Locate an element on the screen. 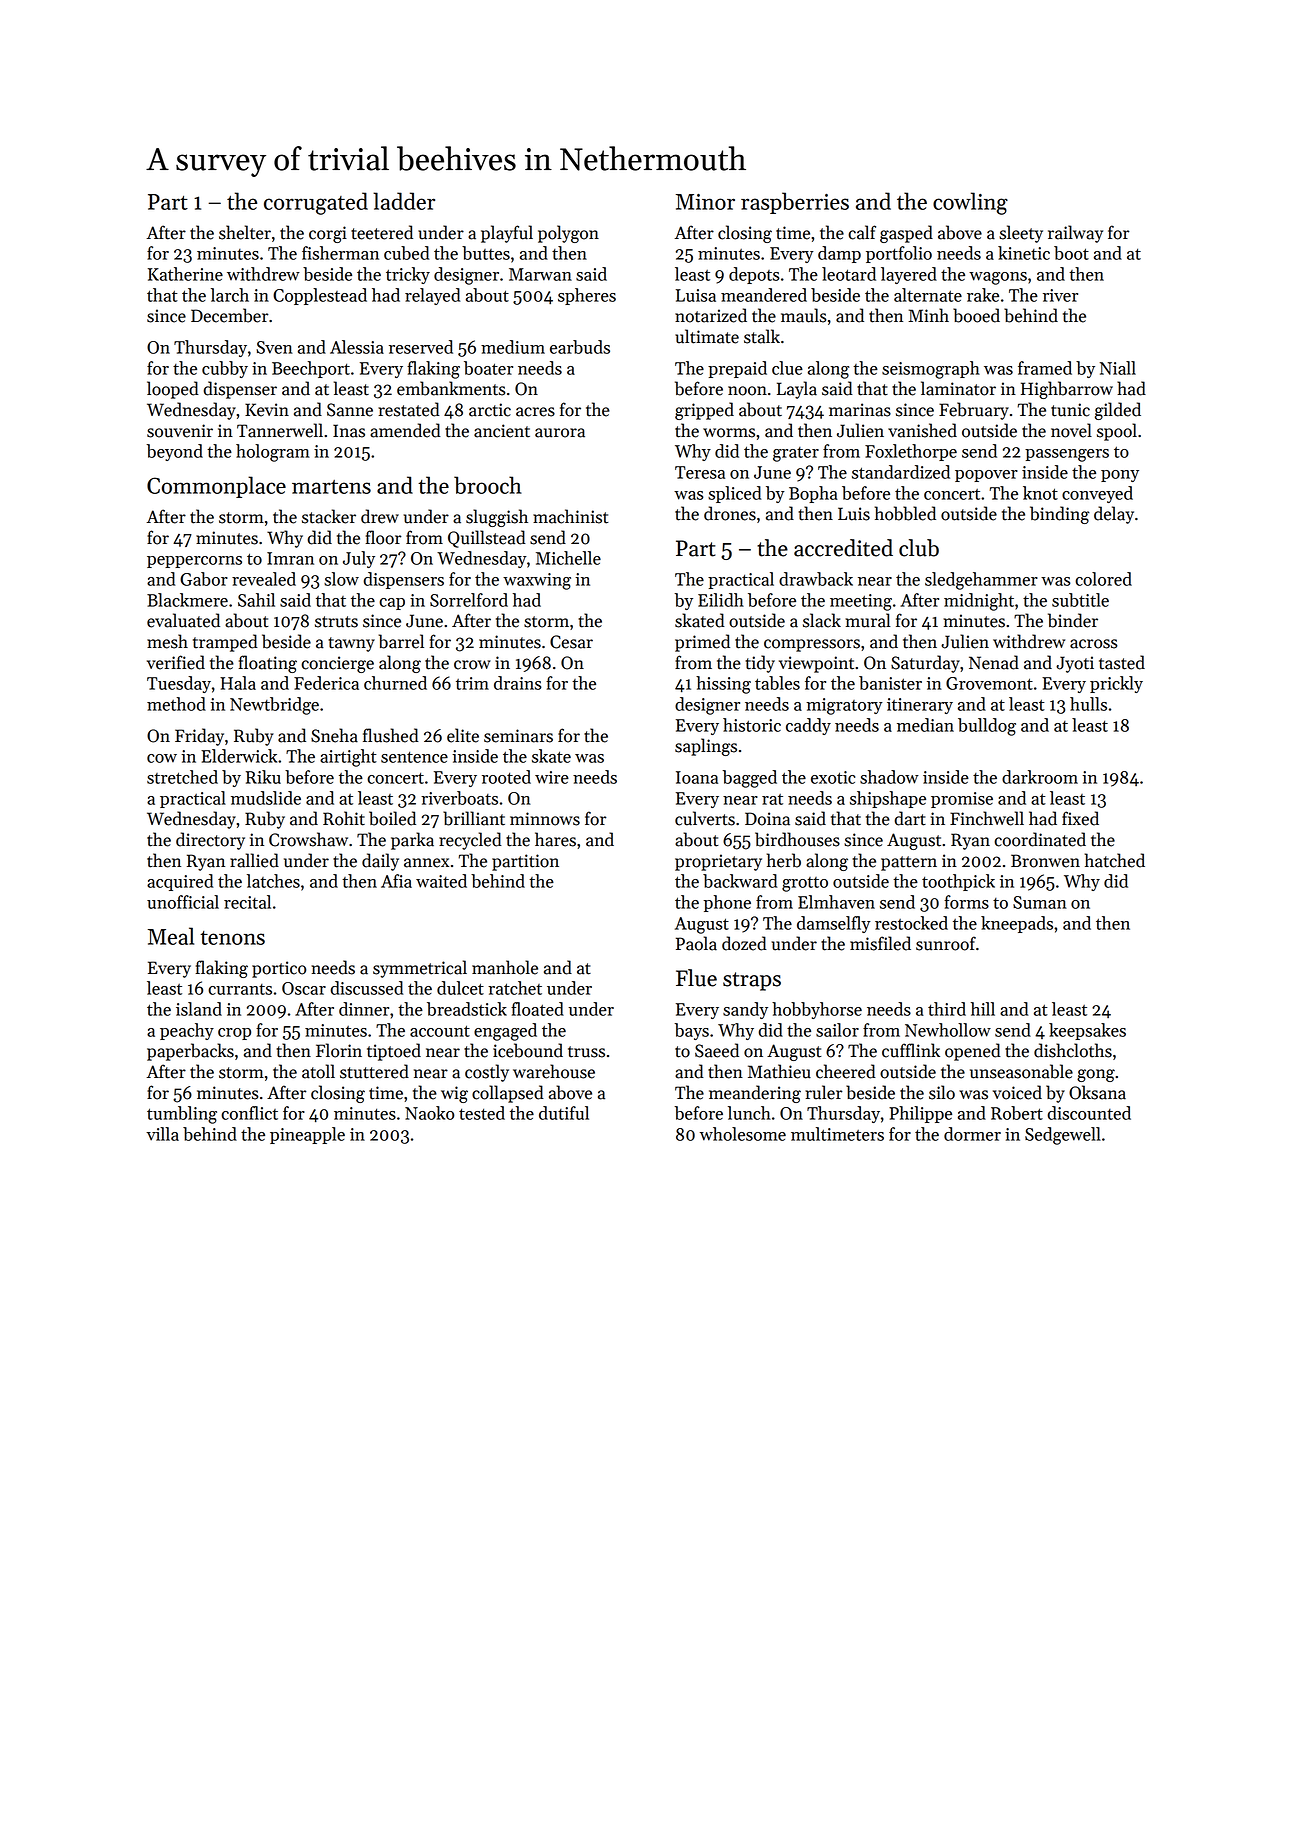 This screenshot has height=1828, width=1293. meeting is located at coordinates (861, 602).
